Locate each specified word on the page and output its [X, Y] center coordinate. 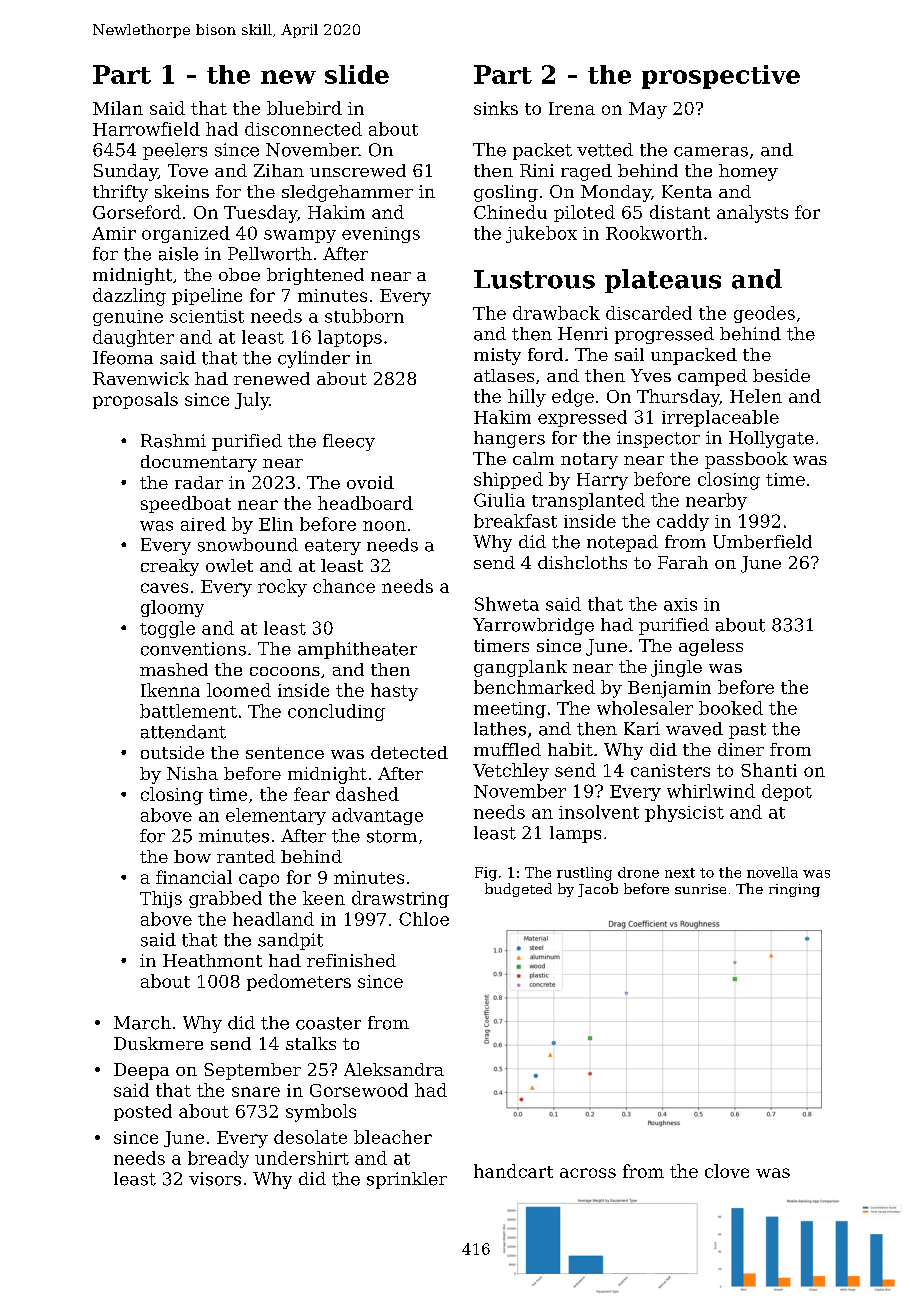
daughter [133, 338]
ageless [711, 647]
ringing [794, 890]
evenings [381, 235]
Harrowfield [146, 129]
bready [218, 1159]
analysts [752, 214]
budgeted [518, 890]
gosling [506, 193]
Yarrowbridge [533, 626]
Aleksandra [394, 1069]
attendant [183, 732]
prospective [721, 77]
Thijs [161, 899]
